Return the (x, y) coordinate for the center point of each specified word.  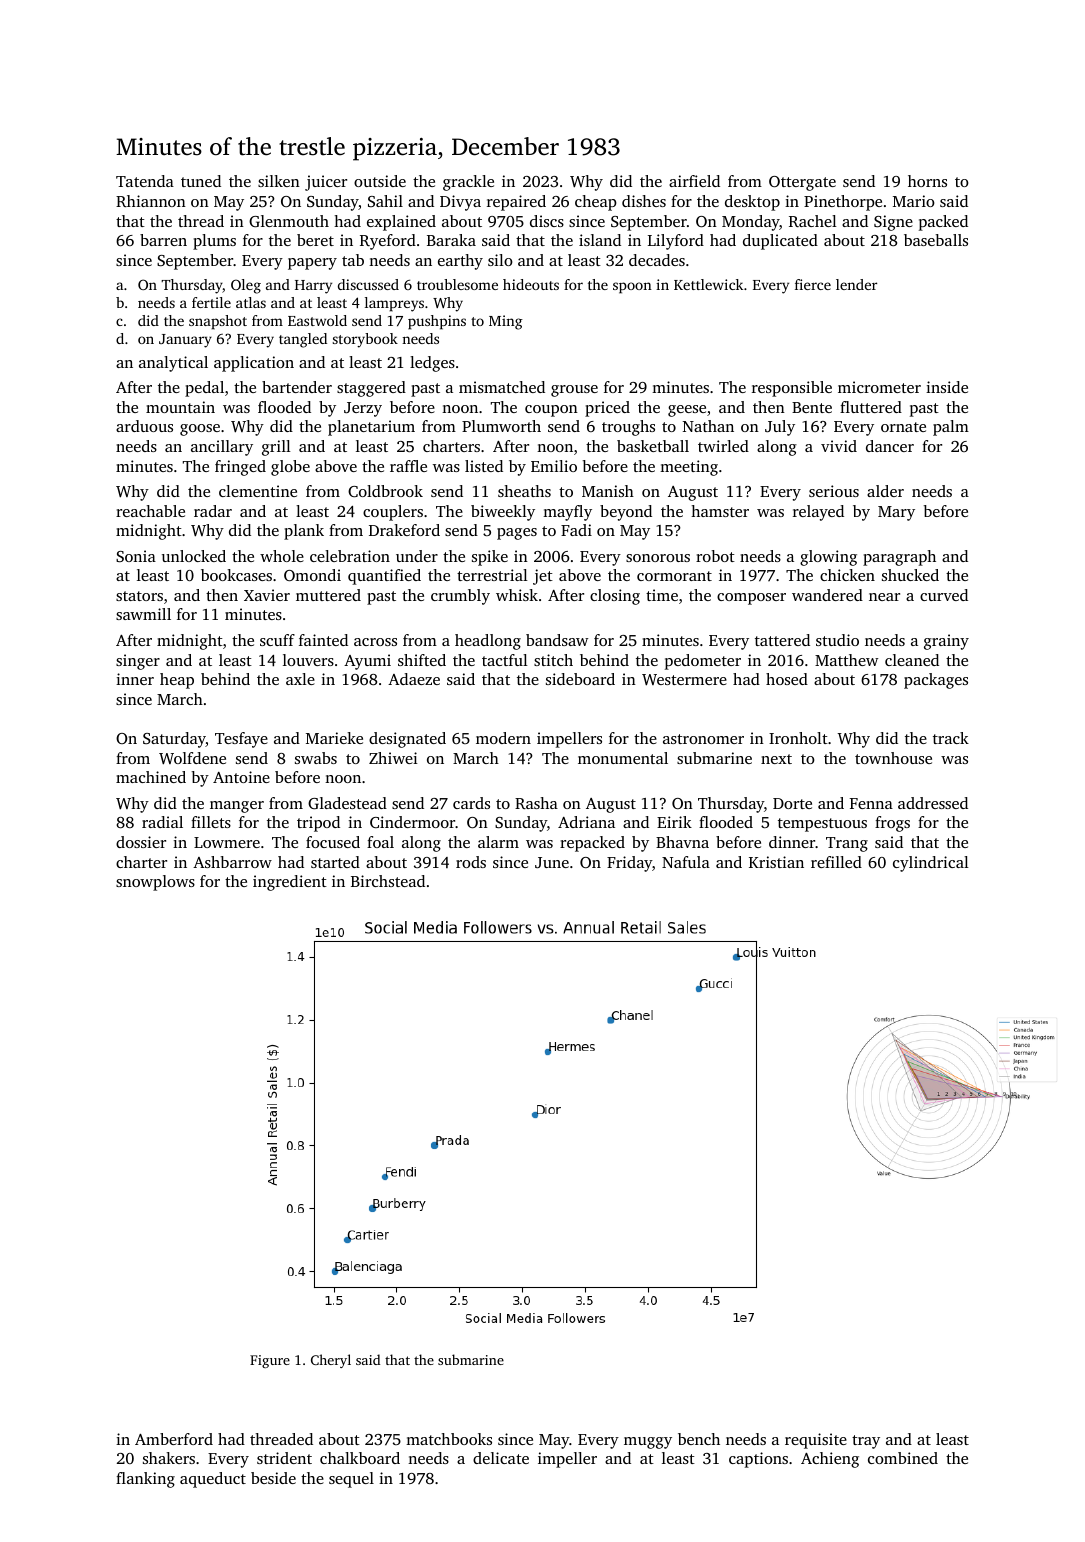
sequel (351, 1480)
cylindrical (931, 864)
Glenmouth (289, 221)
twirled (723, 446)
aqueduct (213, 1480)
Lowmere (227, 842)
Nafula (686, 862)
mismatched (502, 387)
